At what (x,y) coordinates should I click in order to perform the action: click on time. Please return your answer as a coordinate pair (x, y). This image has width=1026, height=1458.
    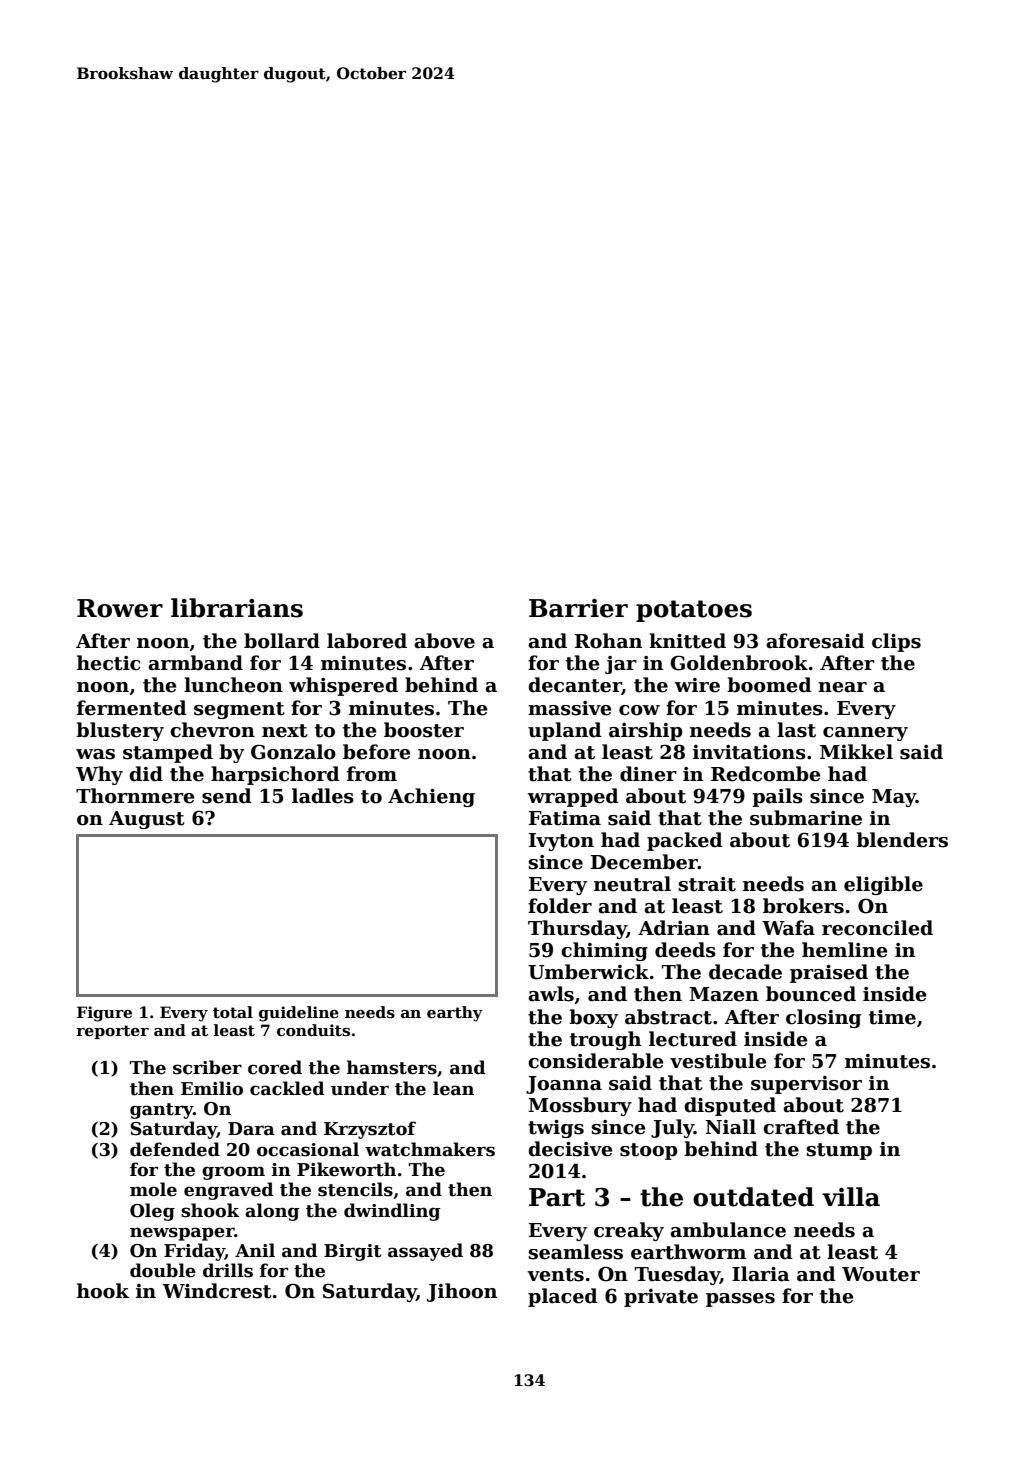
    Looking at the image, I should click on (892, 1017).
